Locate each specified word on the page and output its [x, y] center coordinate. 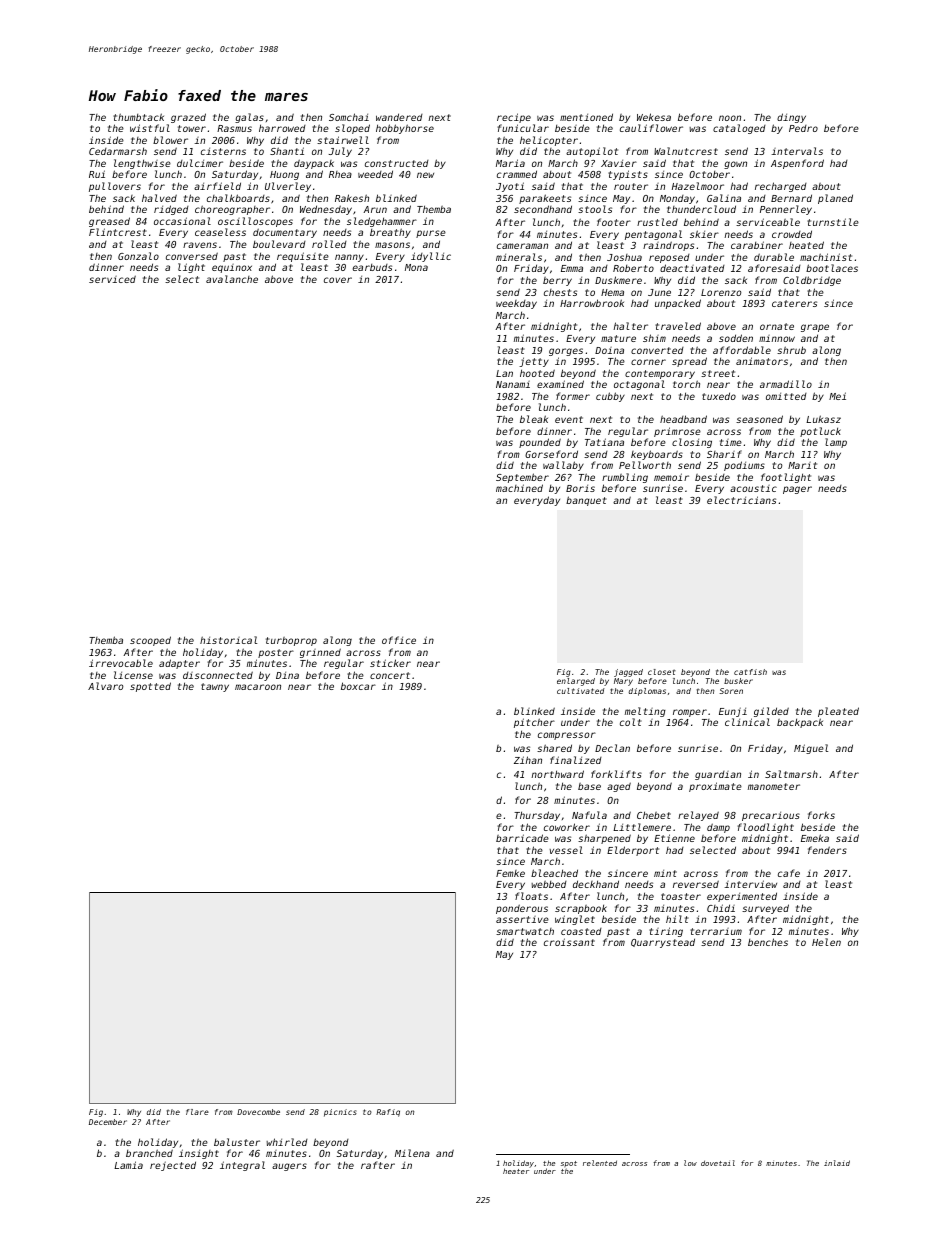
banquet [586, 501]
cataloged [739, 129]
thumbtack [138, 117]
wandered [399, 117]
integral [242, 1166]
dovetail [718, 1163]
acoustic [753, 488]
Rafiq [388, 1113]
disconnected [218, 675]
